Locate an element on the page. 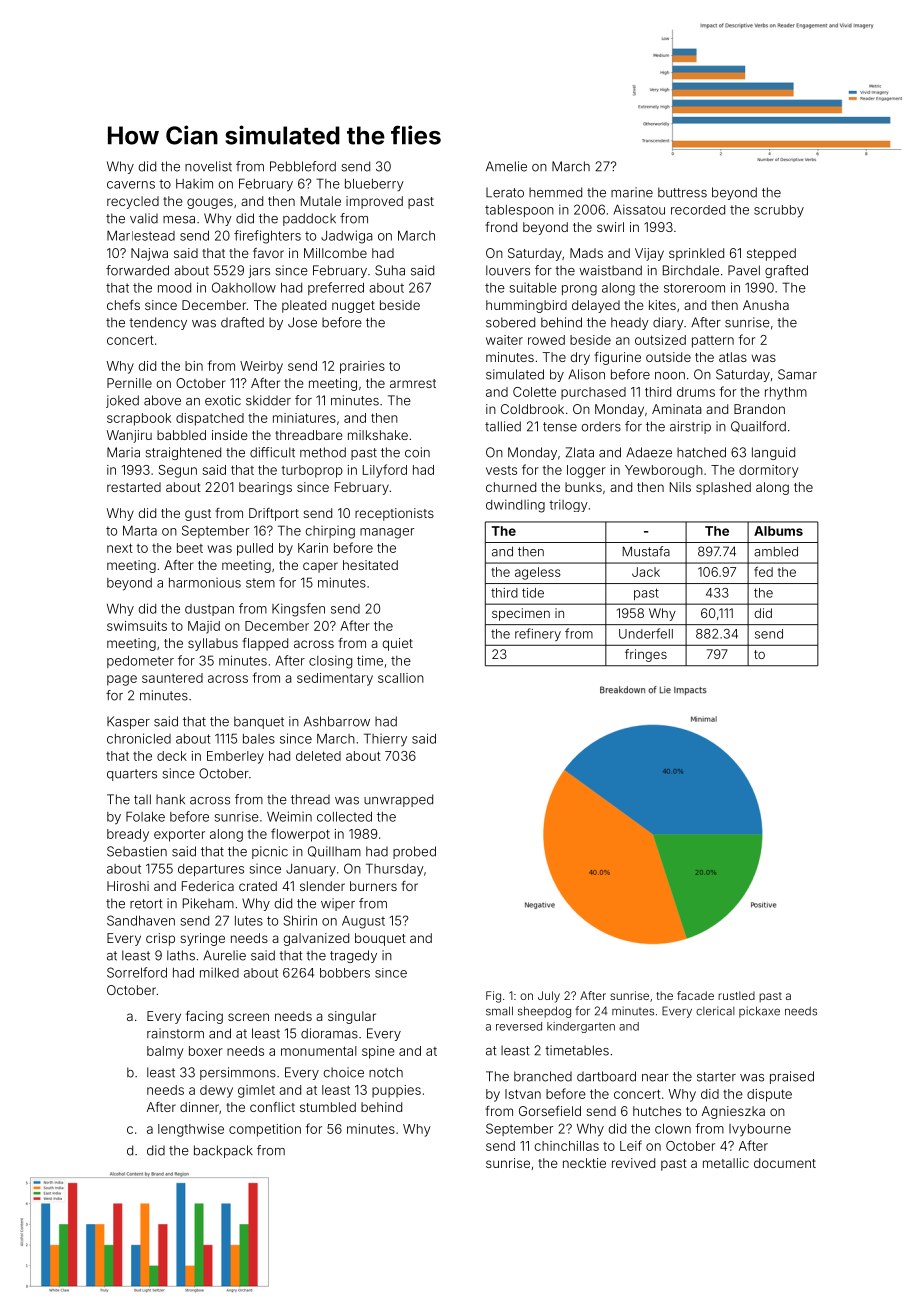 This image has width=924, height=1314. Hiroshi is located at coordinates (128, 886).
